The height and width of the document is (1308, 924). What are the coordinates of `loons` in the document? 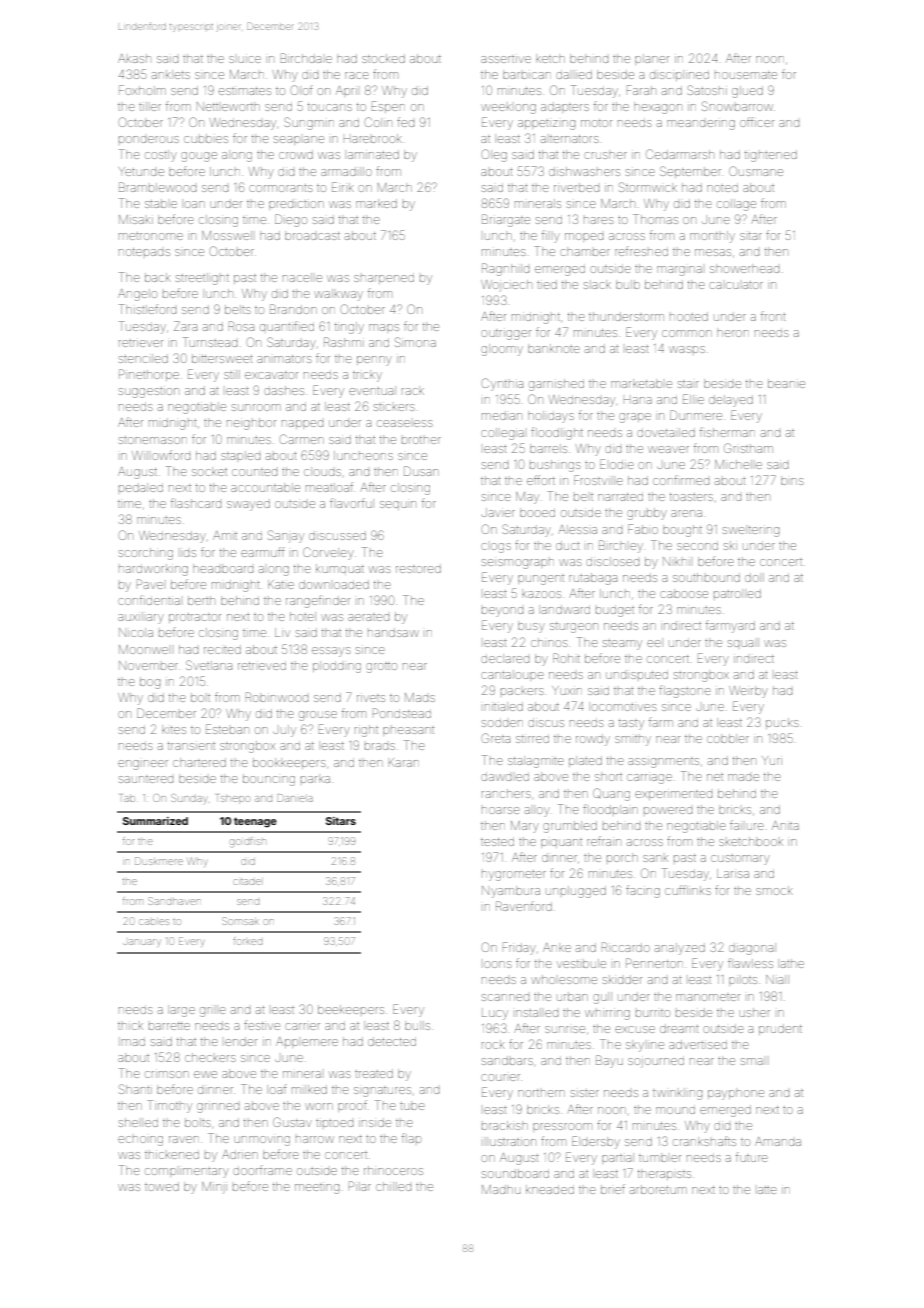 It's located at (498, 964).
